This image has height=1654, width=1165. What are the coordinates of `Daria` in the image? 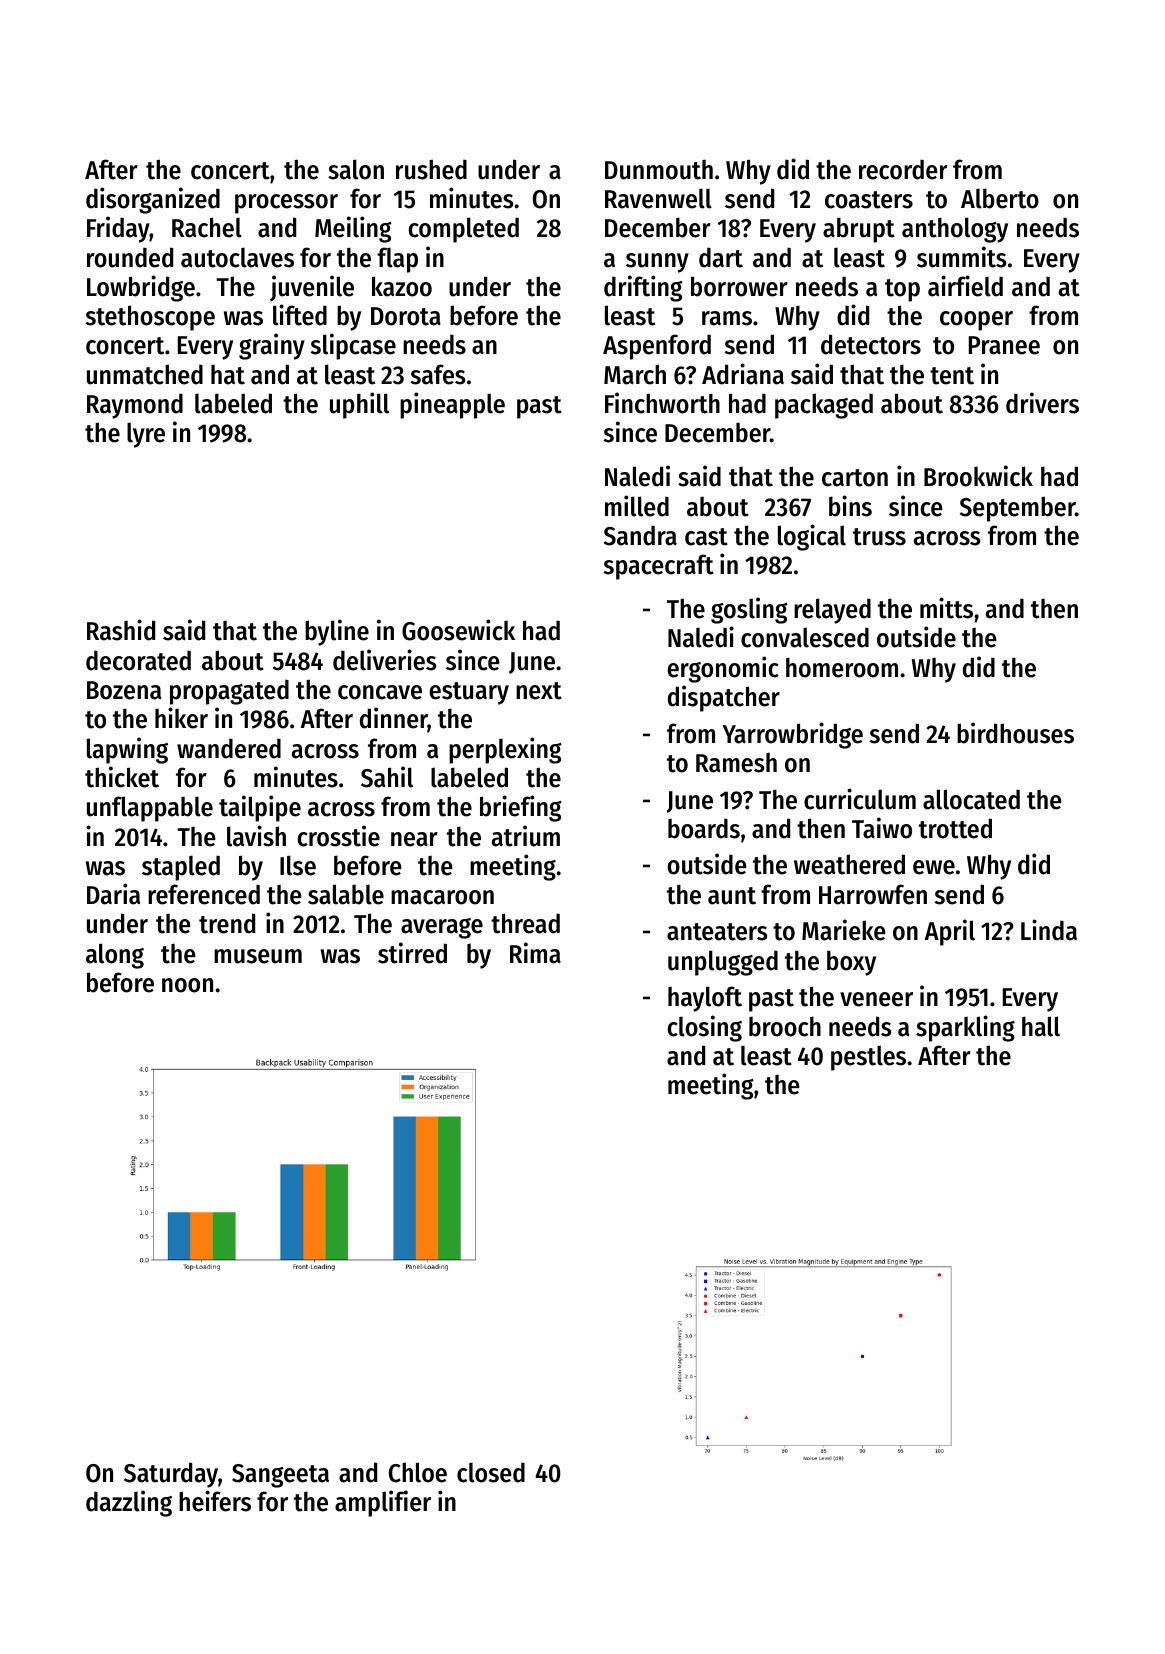 It's located at (113, 894).
